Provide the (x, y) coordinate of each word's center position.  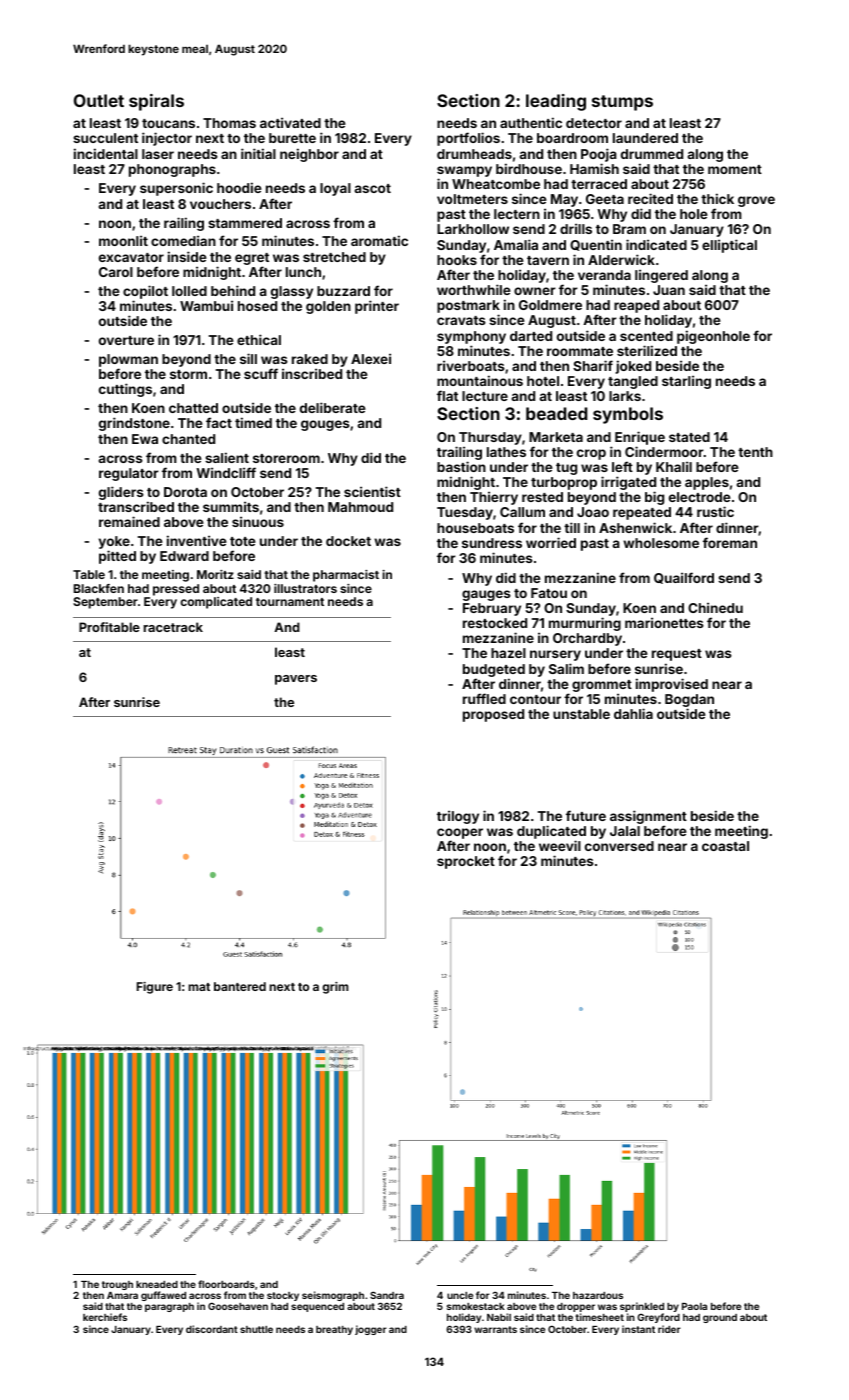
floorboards (226, 1284)
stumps (622, 103)
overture (126, 340)
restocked (495, 623)
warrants (495, 1329)
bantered (240, 986)
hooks (457, 260)
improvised (672, 685)
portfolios (468, 139)
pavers (296, 680)
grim (335, 988)
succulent (105, 138)
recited (650, 198)
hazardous (598, 1295)
